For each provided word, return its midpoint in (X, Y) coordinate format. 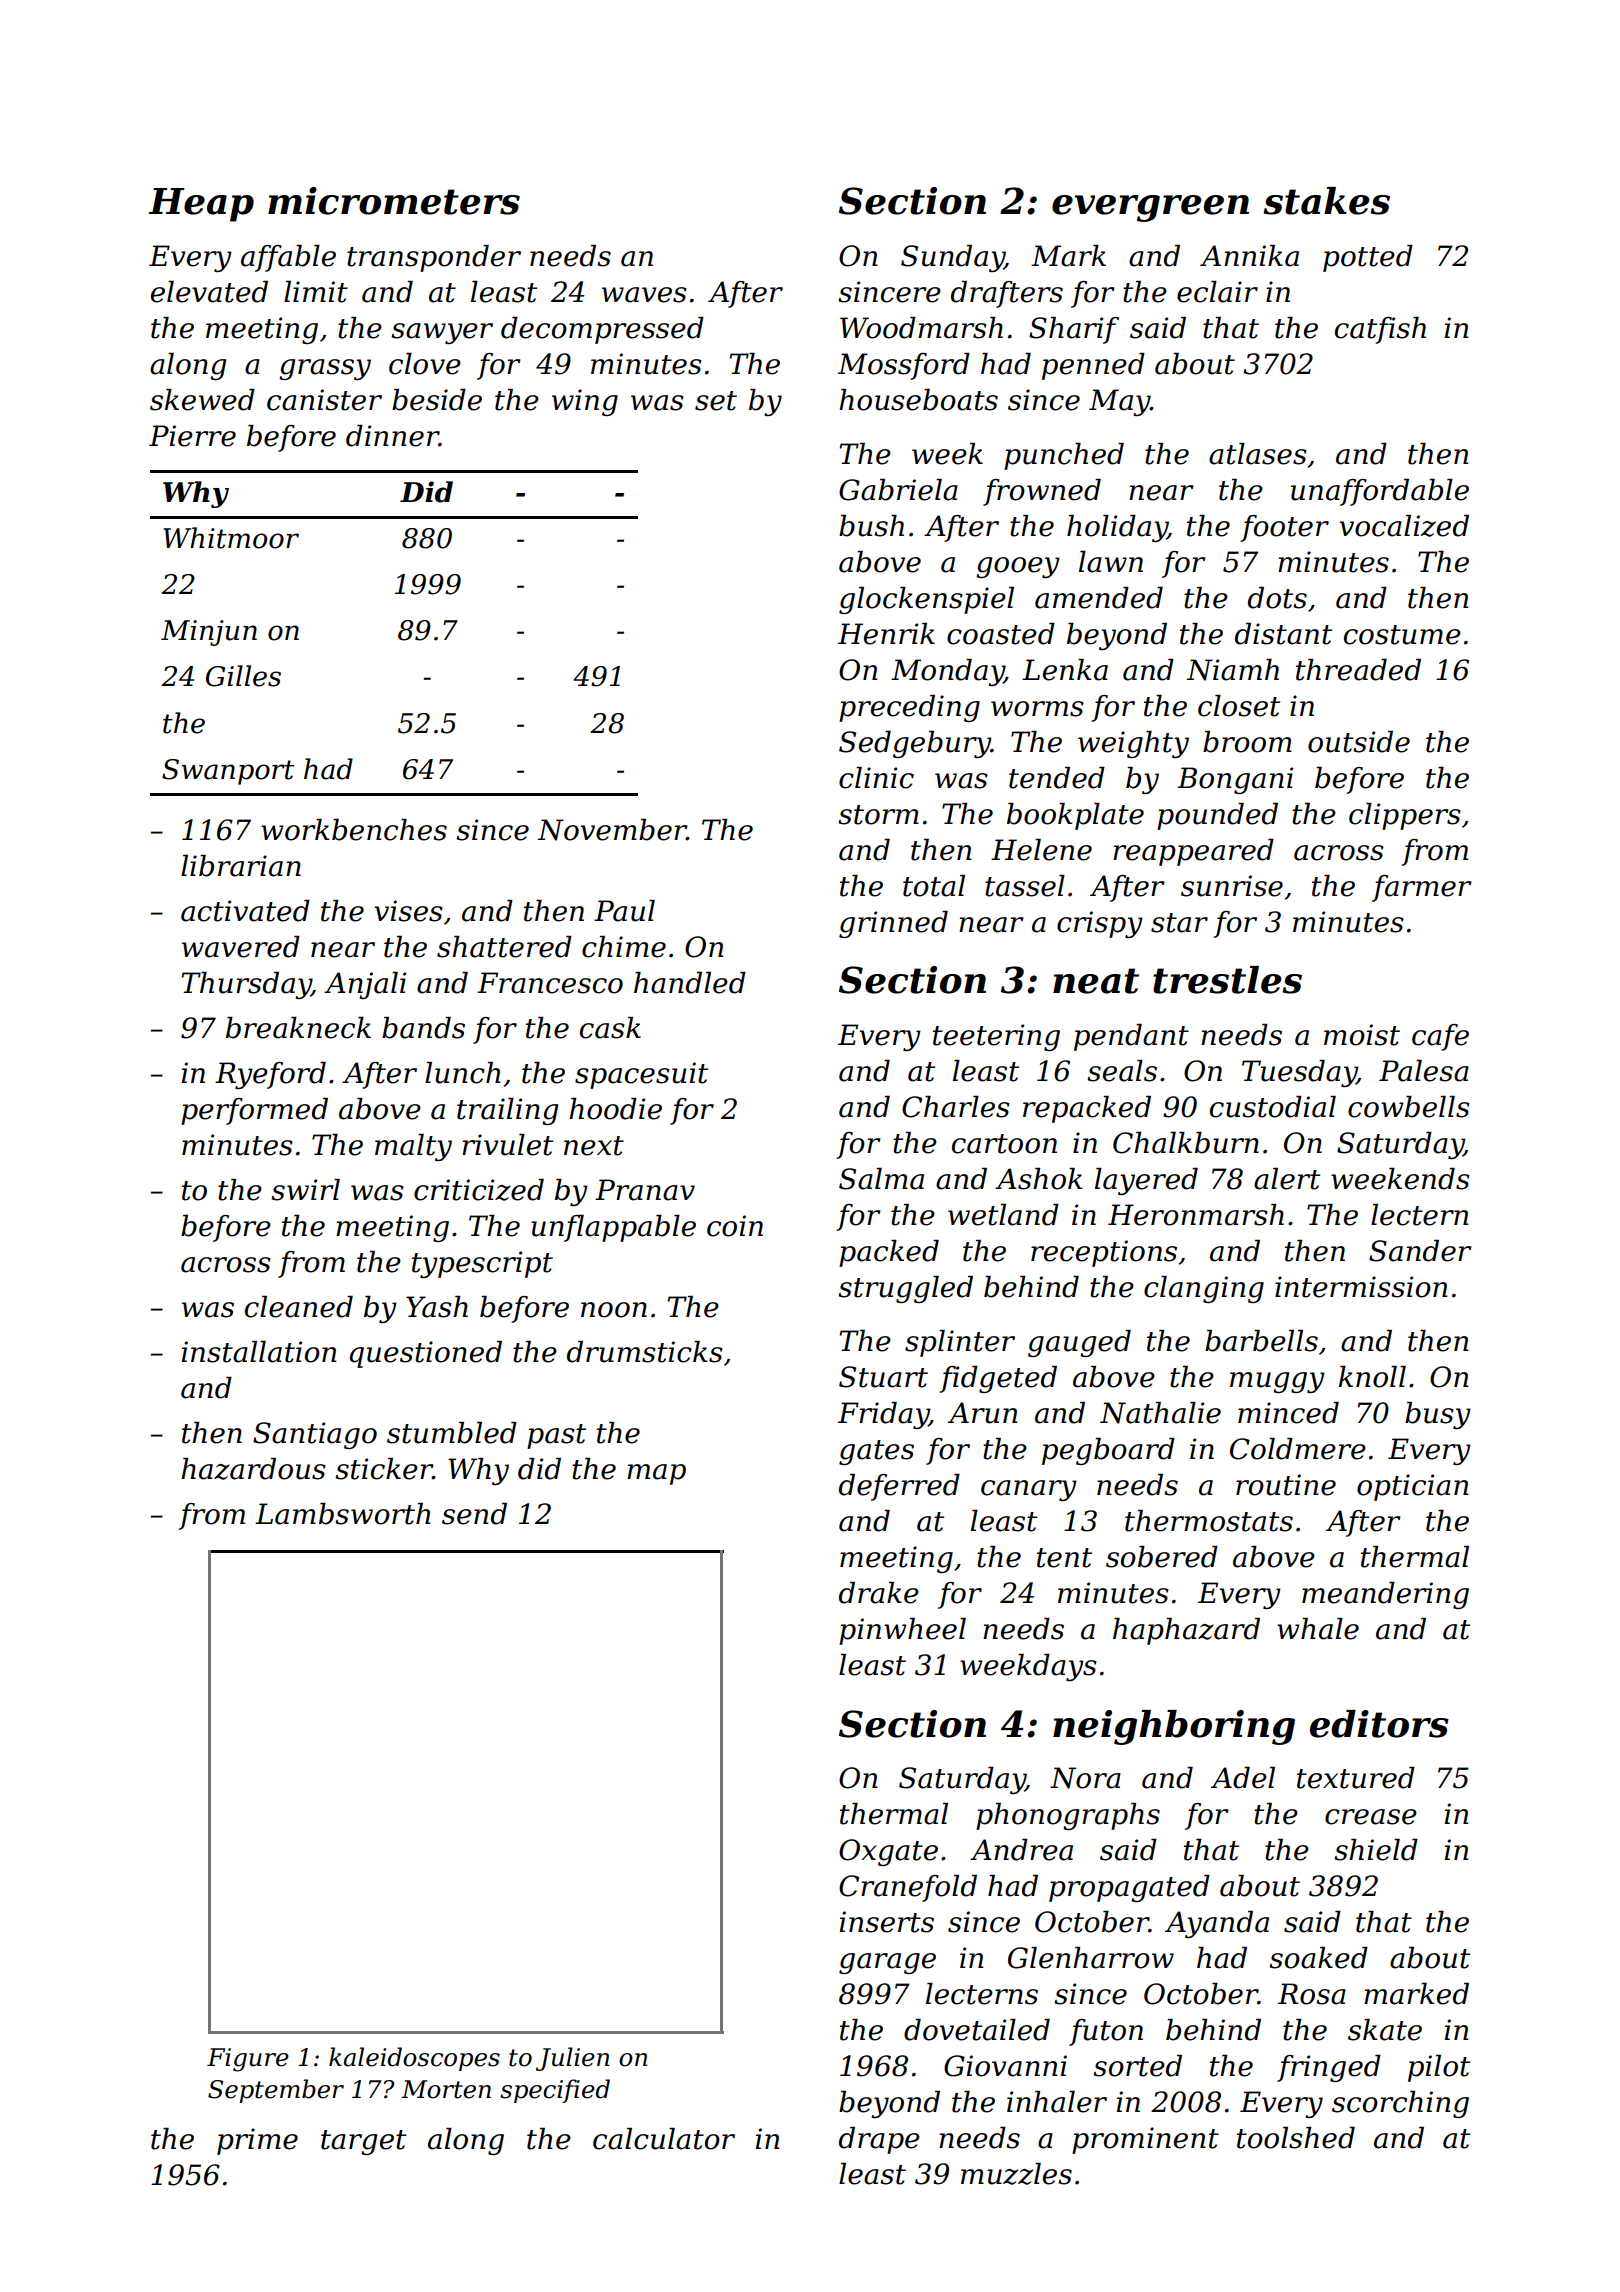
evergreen (1150, 208)
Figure (248, 2060)
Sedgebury (915, 744)
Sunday (952, 258)
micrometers (394, 201)
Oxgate (888, 1852)
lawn (1111, 562)
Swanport (228, 772)
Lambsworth (343, 1514)
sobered (1162, 1557)
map (656, 1474)
